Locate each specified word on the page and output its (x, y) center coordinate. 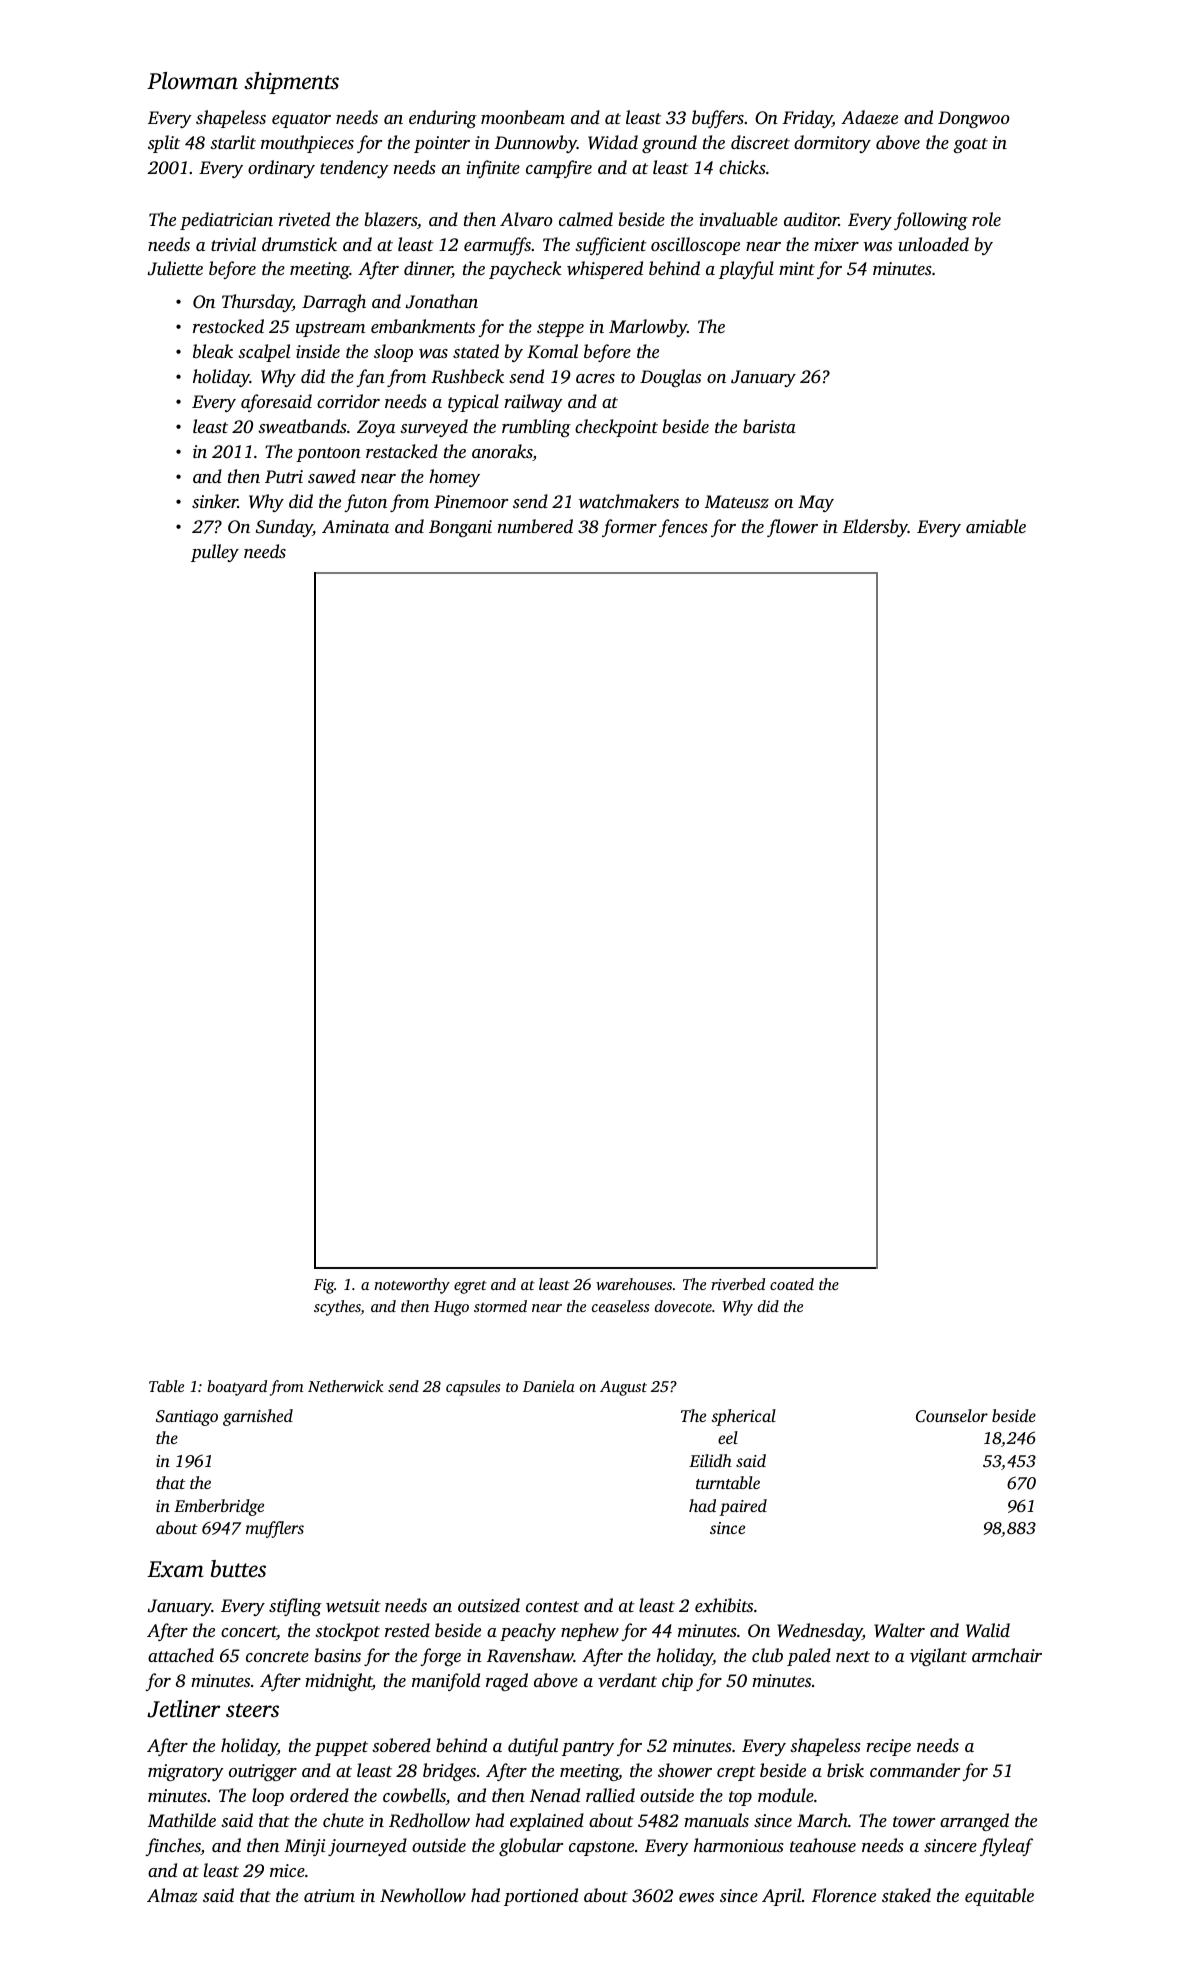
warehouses (634, 1284)
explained (547, 1822)
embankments (423, 326)
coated (792, 1284)
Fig (324, 1286)
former (629, 528)
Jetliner (183, 1709)
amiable (996, 526)
